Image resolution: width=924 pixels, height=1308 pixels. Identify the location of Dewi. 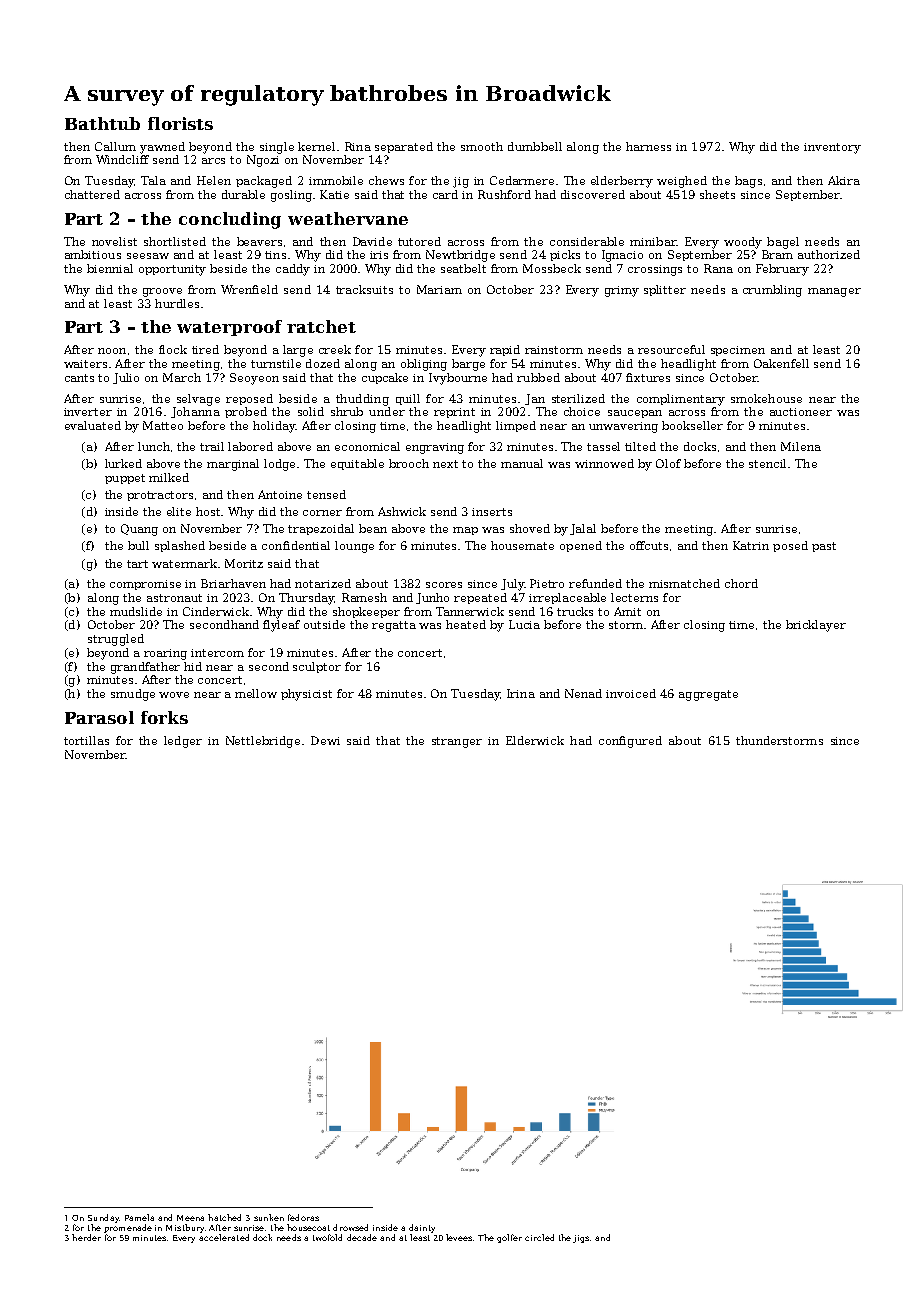
(325, 740).
